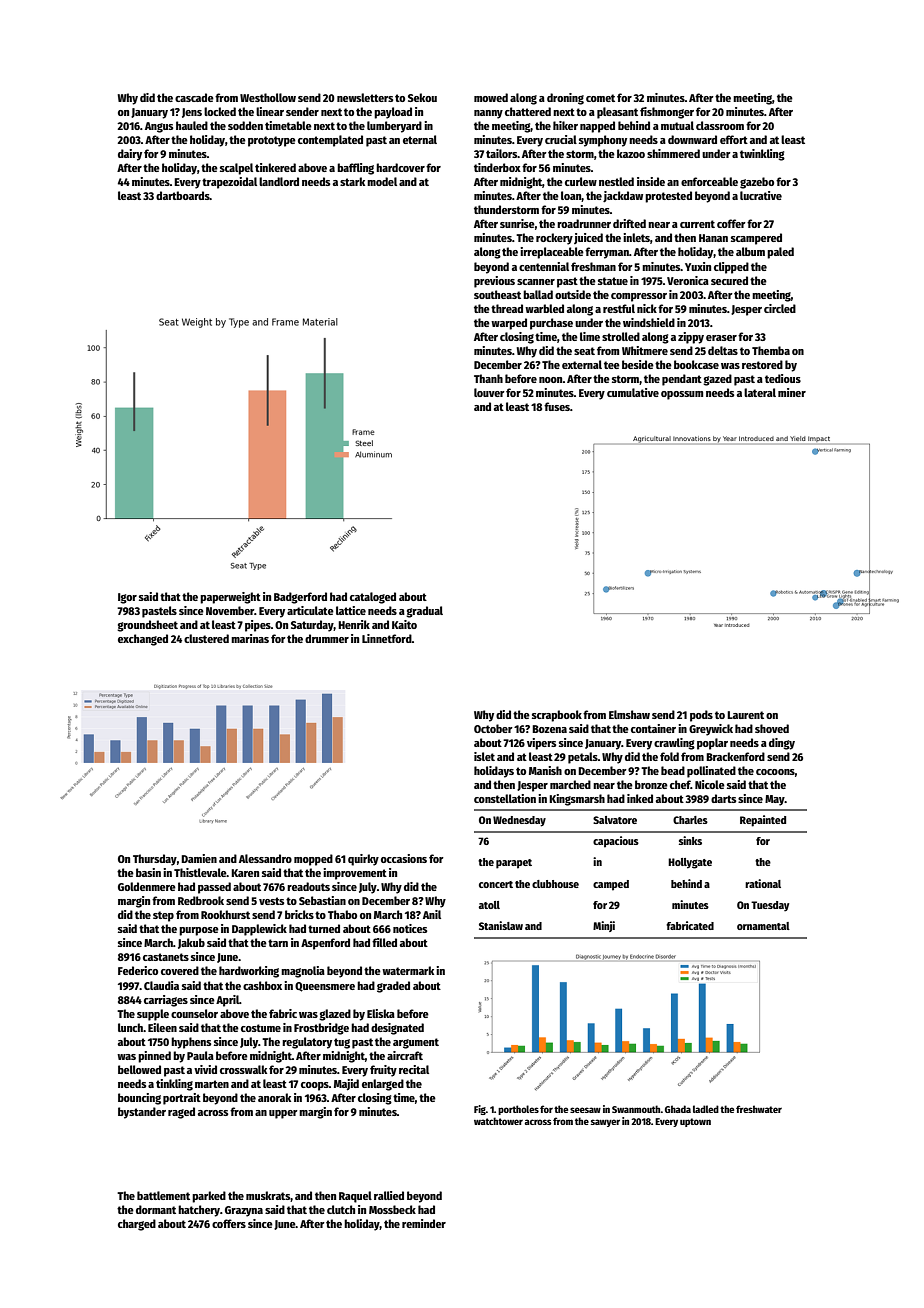 The width and height of the page is (924, 1308). Describe the element at coordinates (667, 113) in the page. I see `fishmonger` at that location.
